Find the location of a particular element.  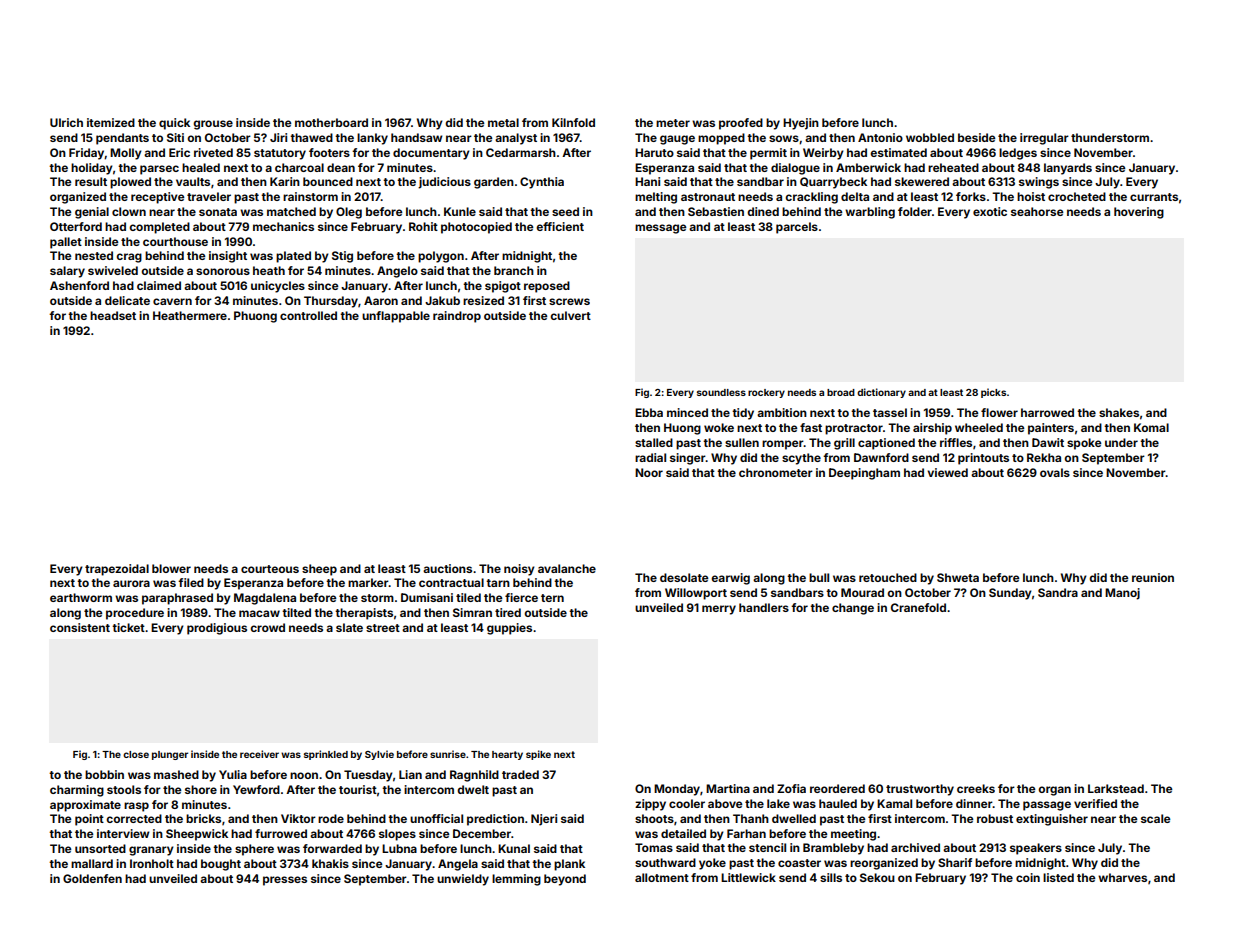

trustworthy is located at coordinates (920, 790).
